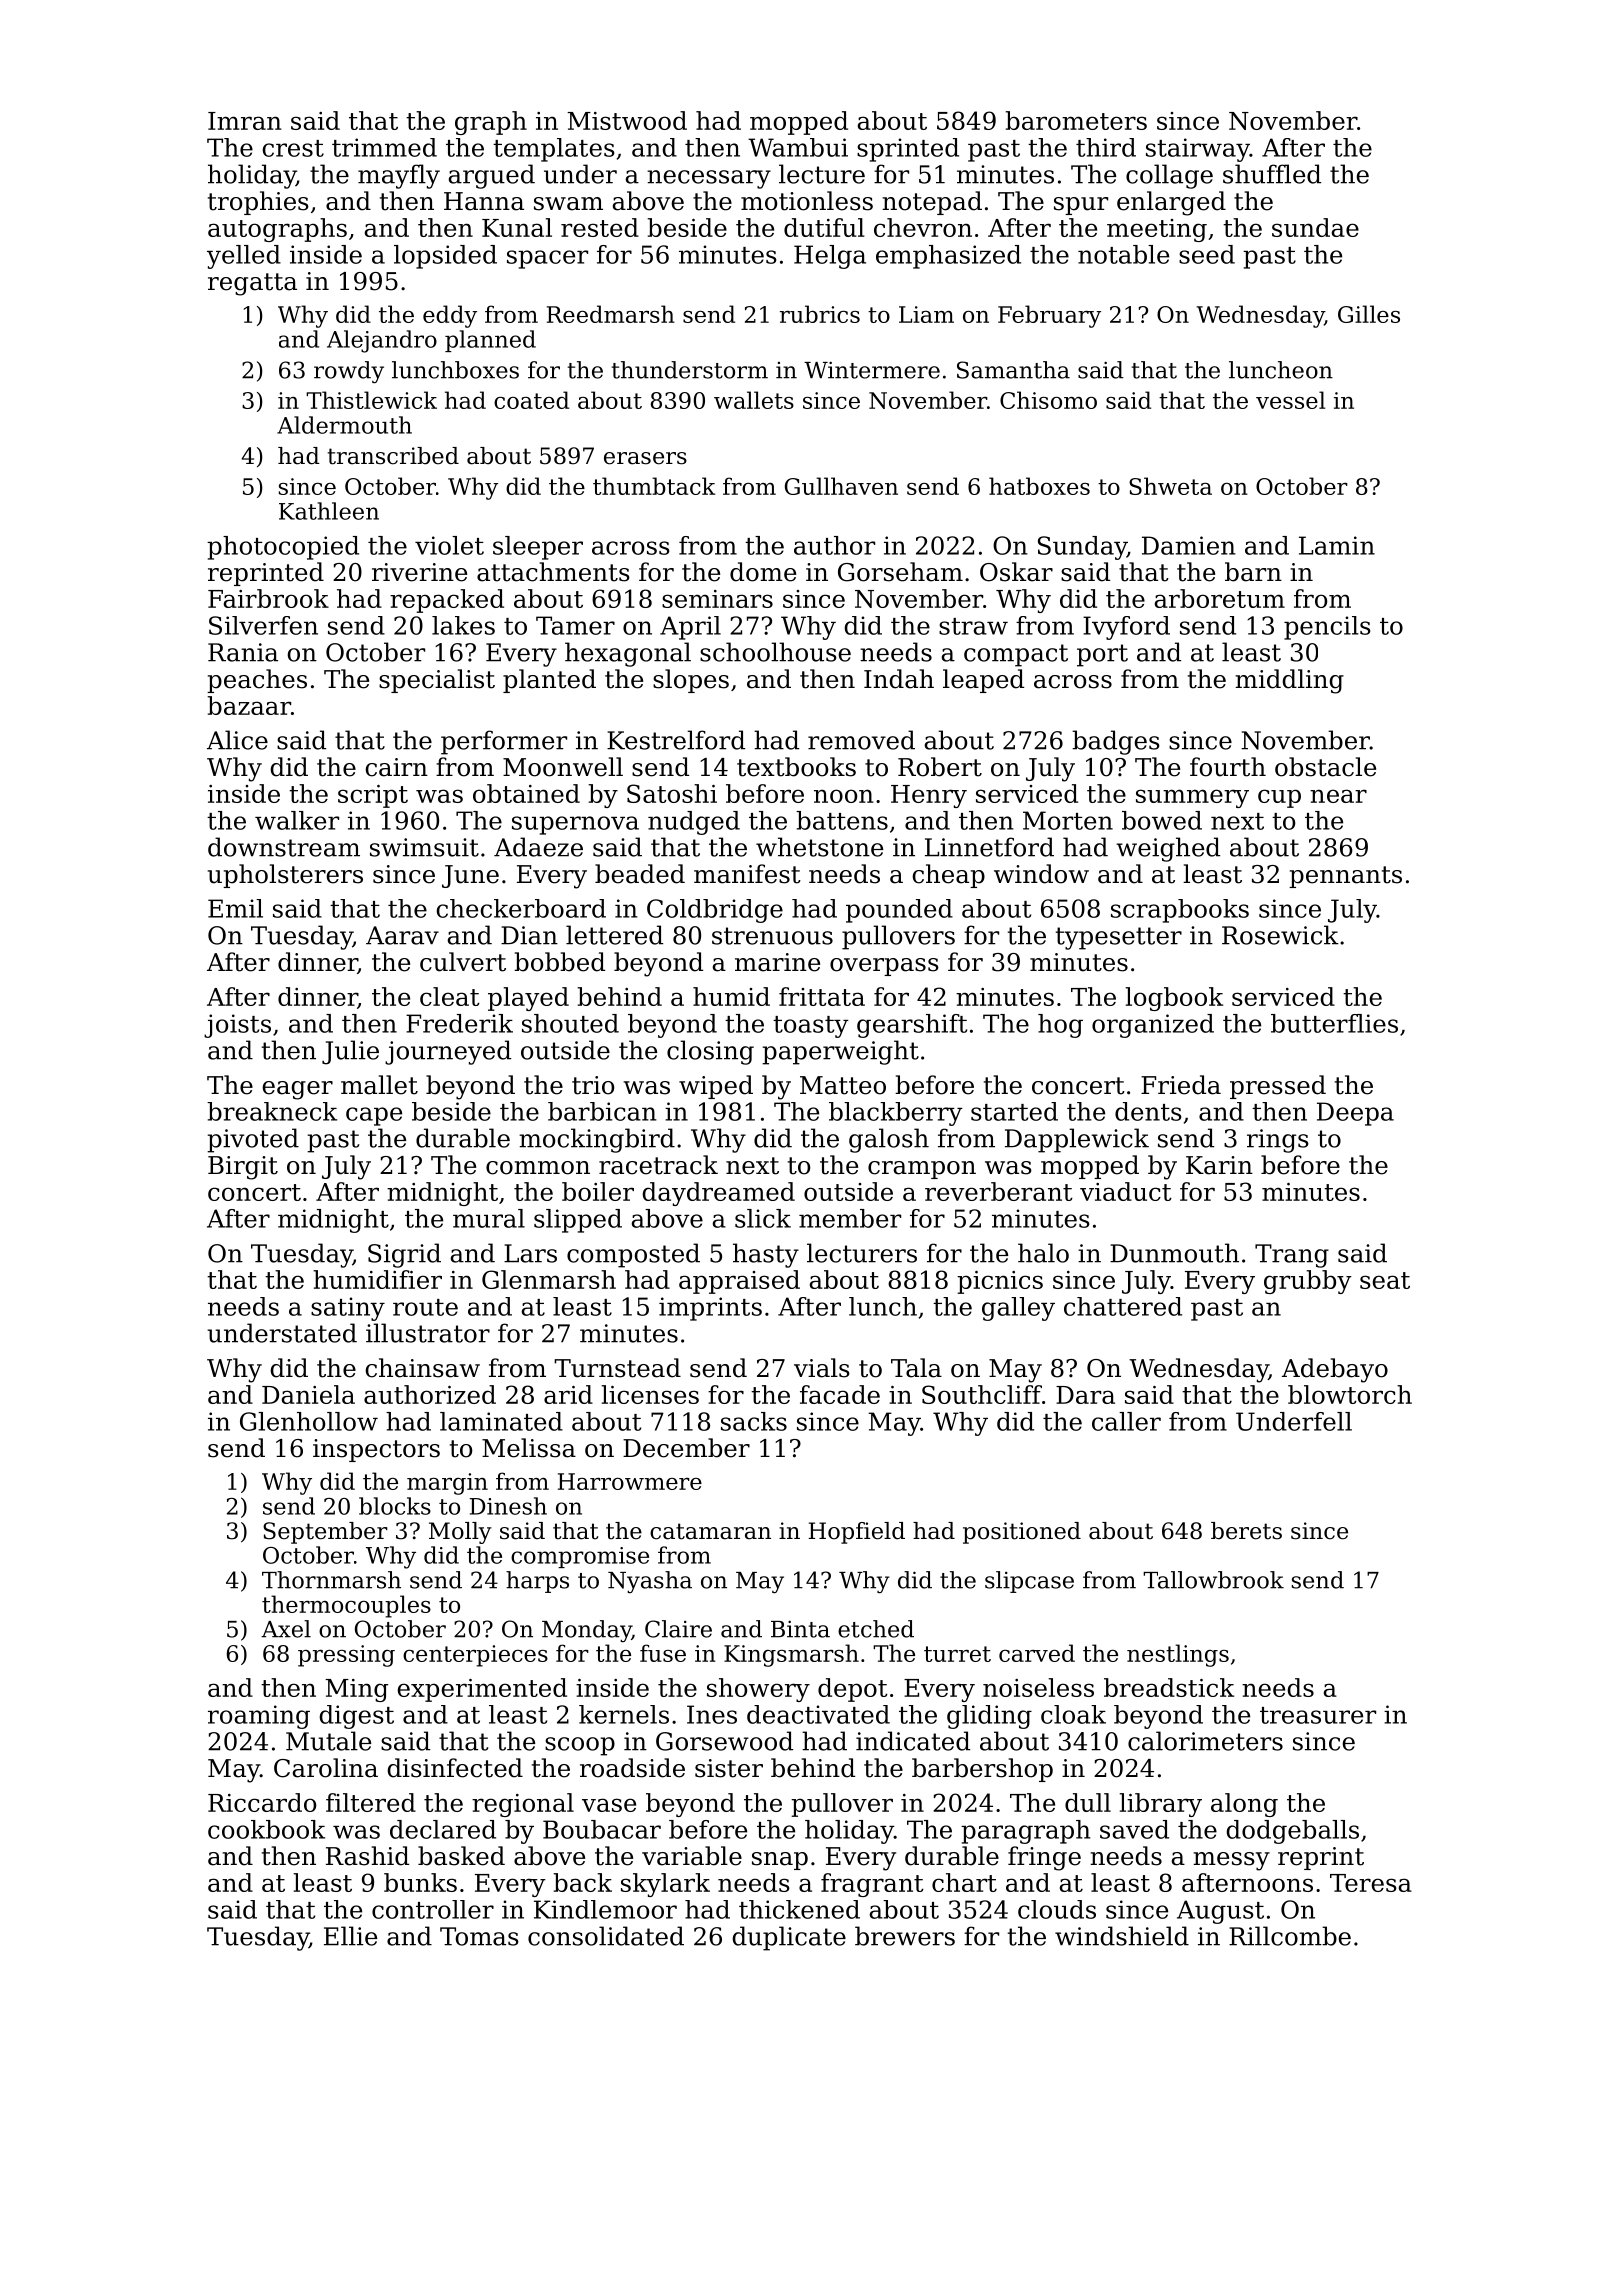  Describe the element at coordinates (1327, 628) in the document. I see `pencils` at that location.
